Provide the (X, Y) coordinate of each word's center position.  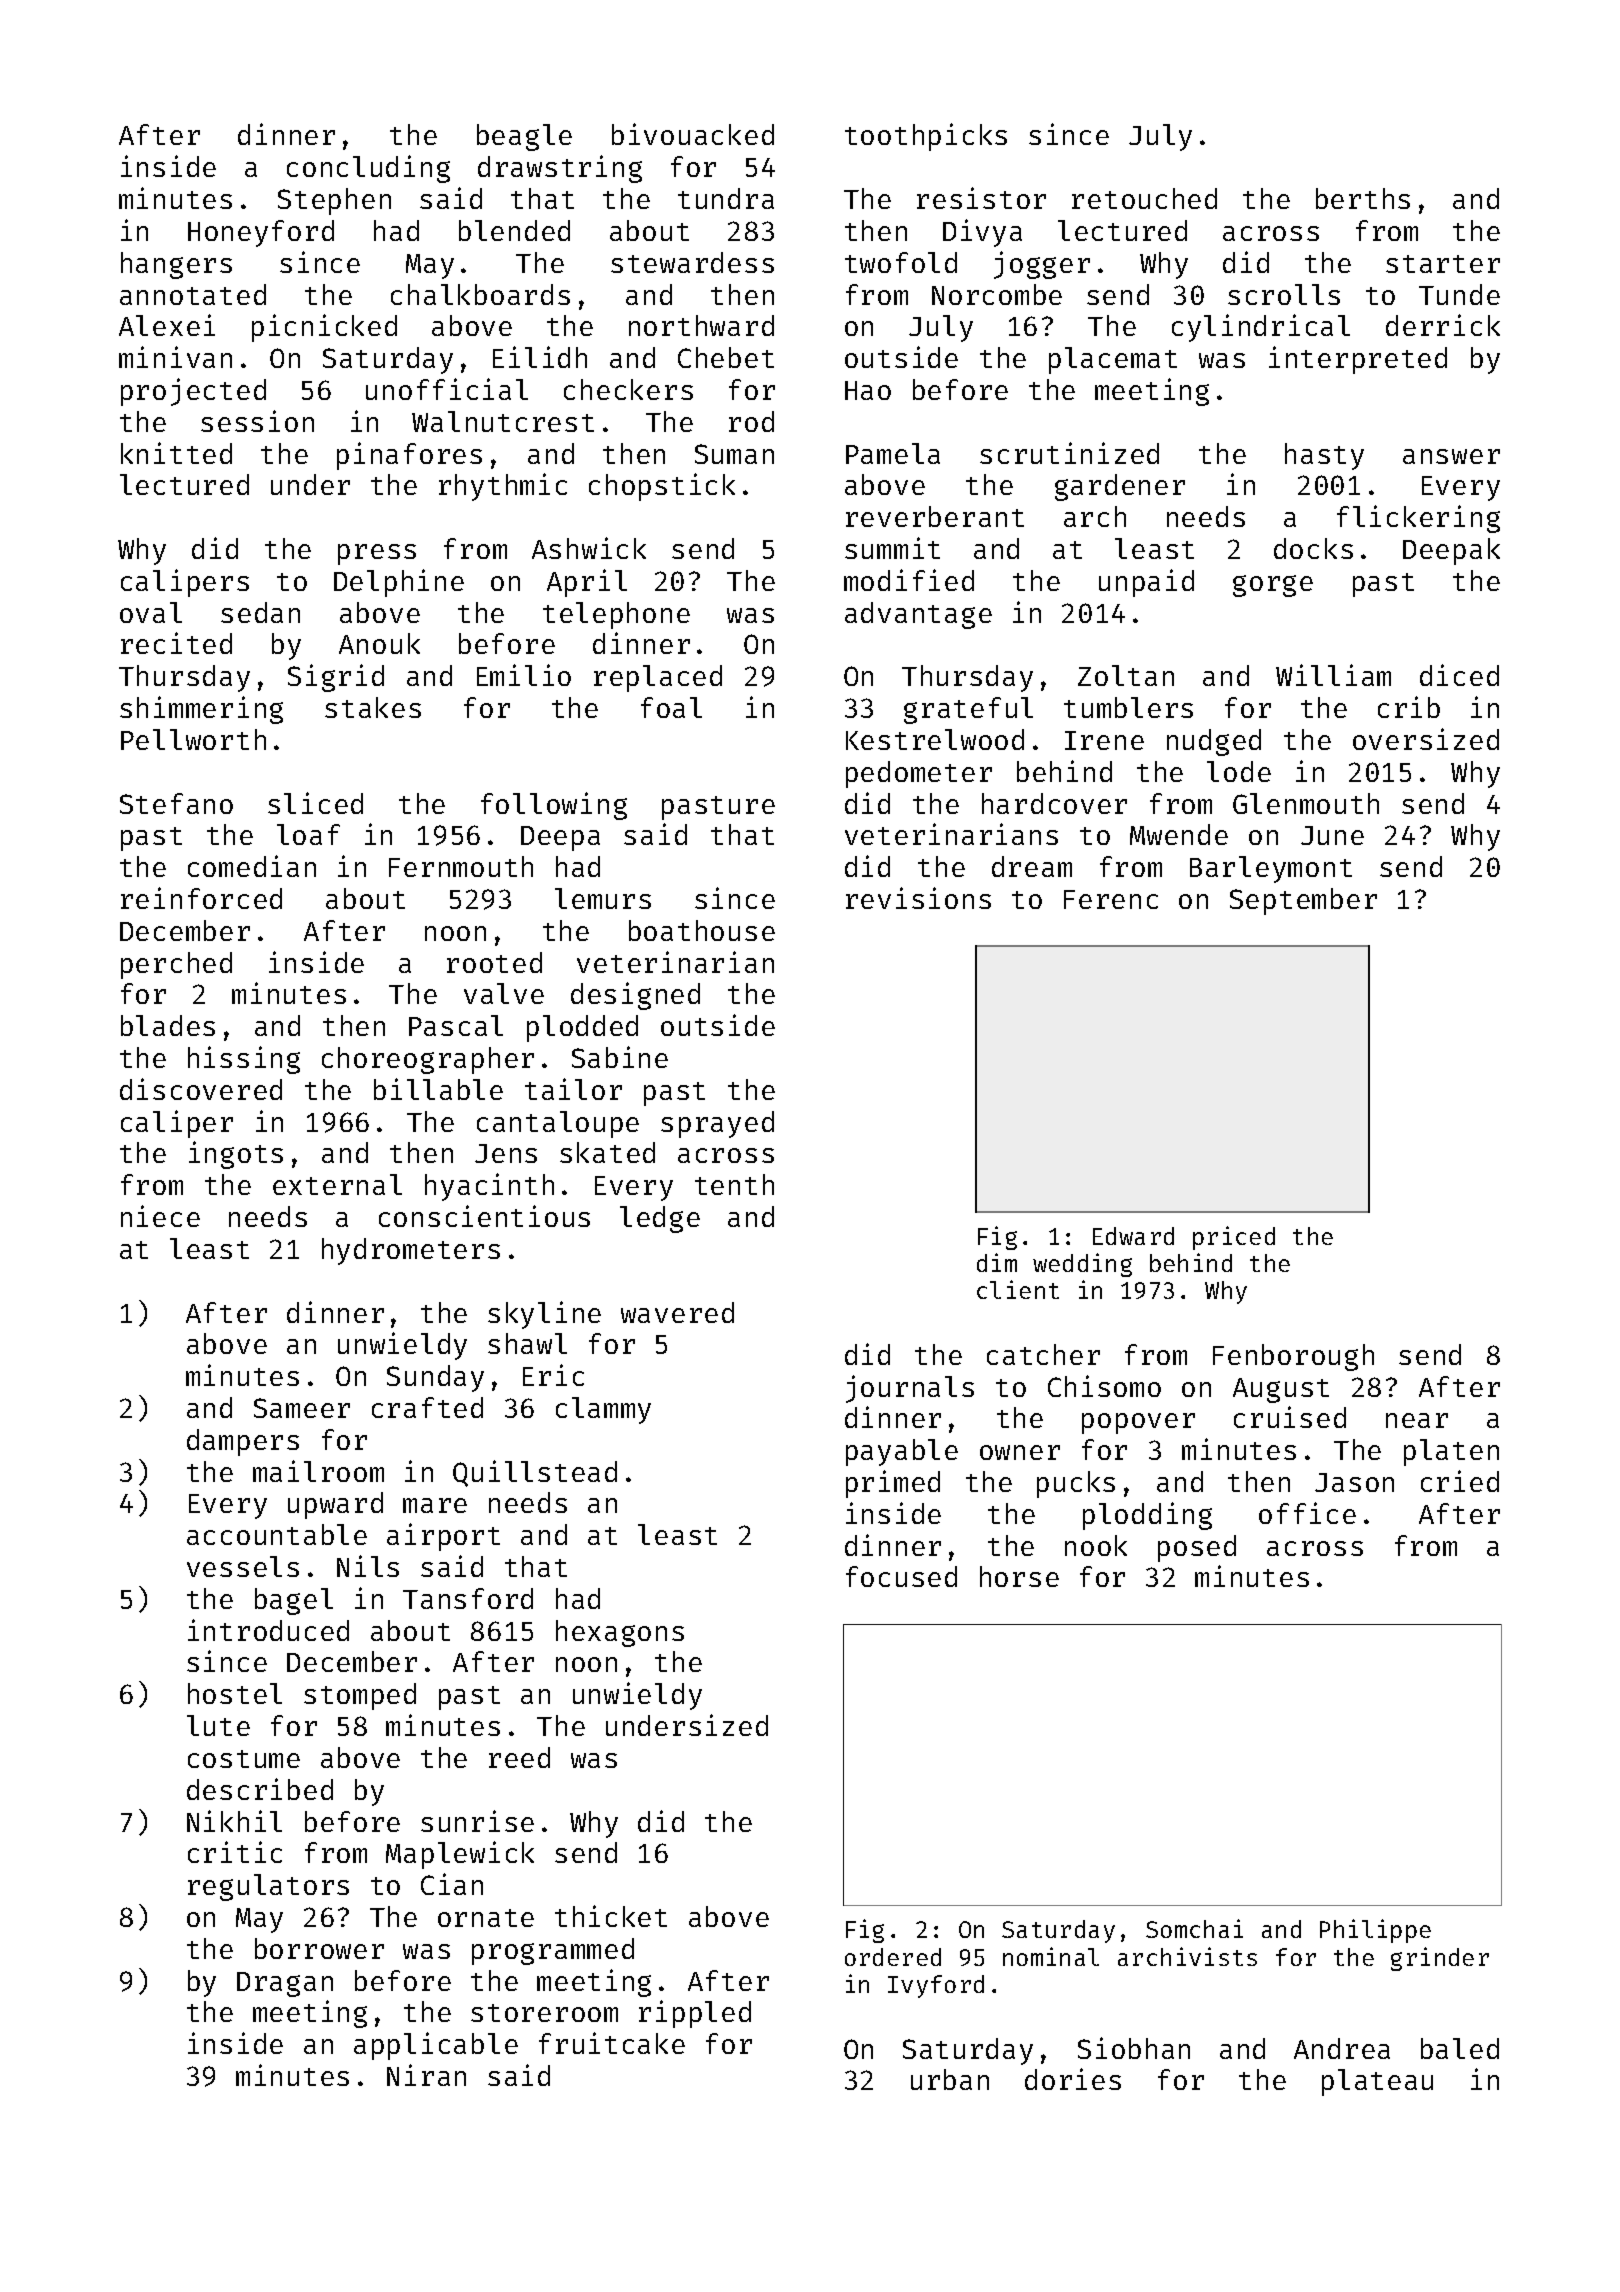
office (1307, 1513)
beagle (524, 137)
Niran (426, 2075)
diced (1459, 675)
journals (910, 1389)
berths (1363, 198)
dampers (243, 1442)
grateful (968, 710)
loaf (308, 834)
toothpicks (926, 137)
